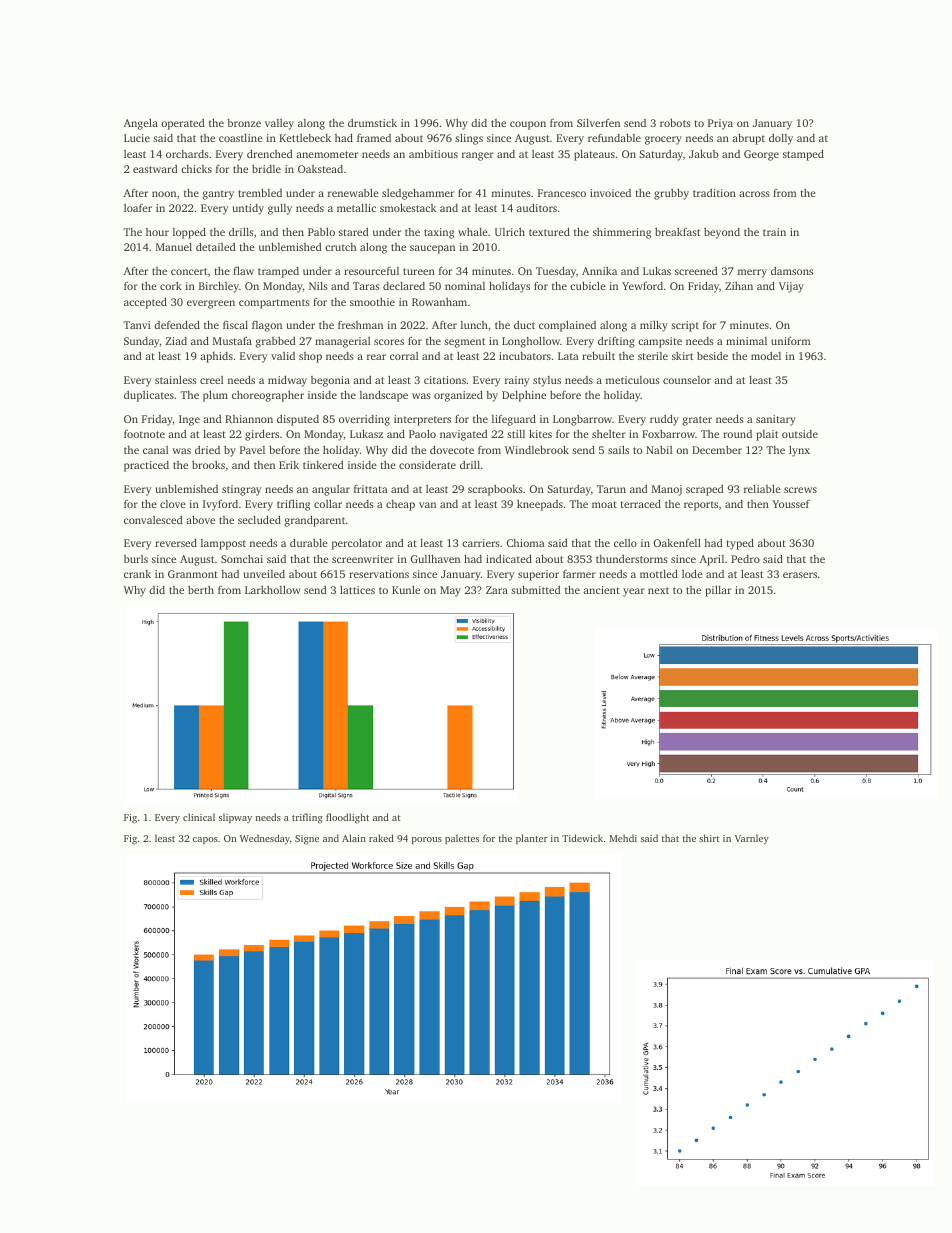  I want to click on carriers, so click(481, 543).
